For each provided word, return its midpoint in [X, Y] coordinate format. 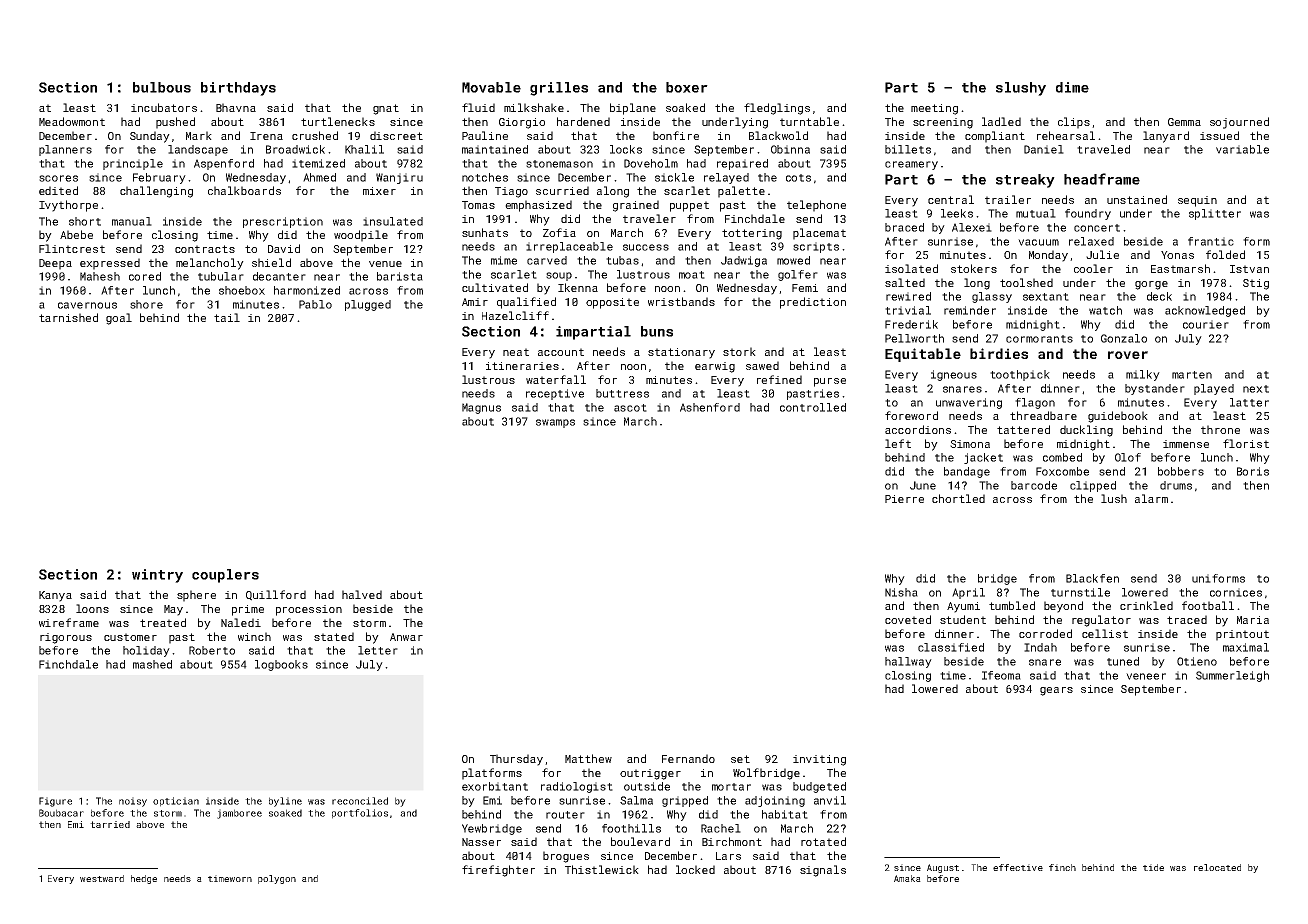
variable [1242, 149]
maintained [495, 149]
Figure [55, 802]
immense [1186, 444]
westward [102, 878]
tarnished [68, 317]
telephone [816, 206]
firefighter [498, 871]
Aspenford [224, 164]
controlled [813, 407]
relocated [1217, 867]
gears [1056, 691]
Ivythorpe [68, 206]
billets [908, 149]
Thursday [516, 760]
